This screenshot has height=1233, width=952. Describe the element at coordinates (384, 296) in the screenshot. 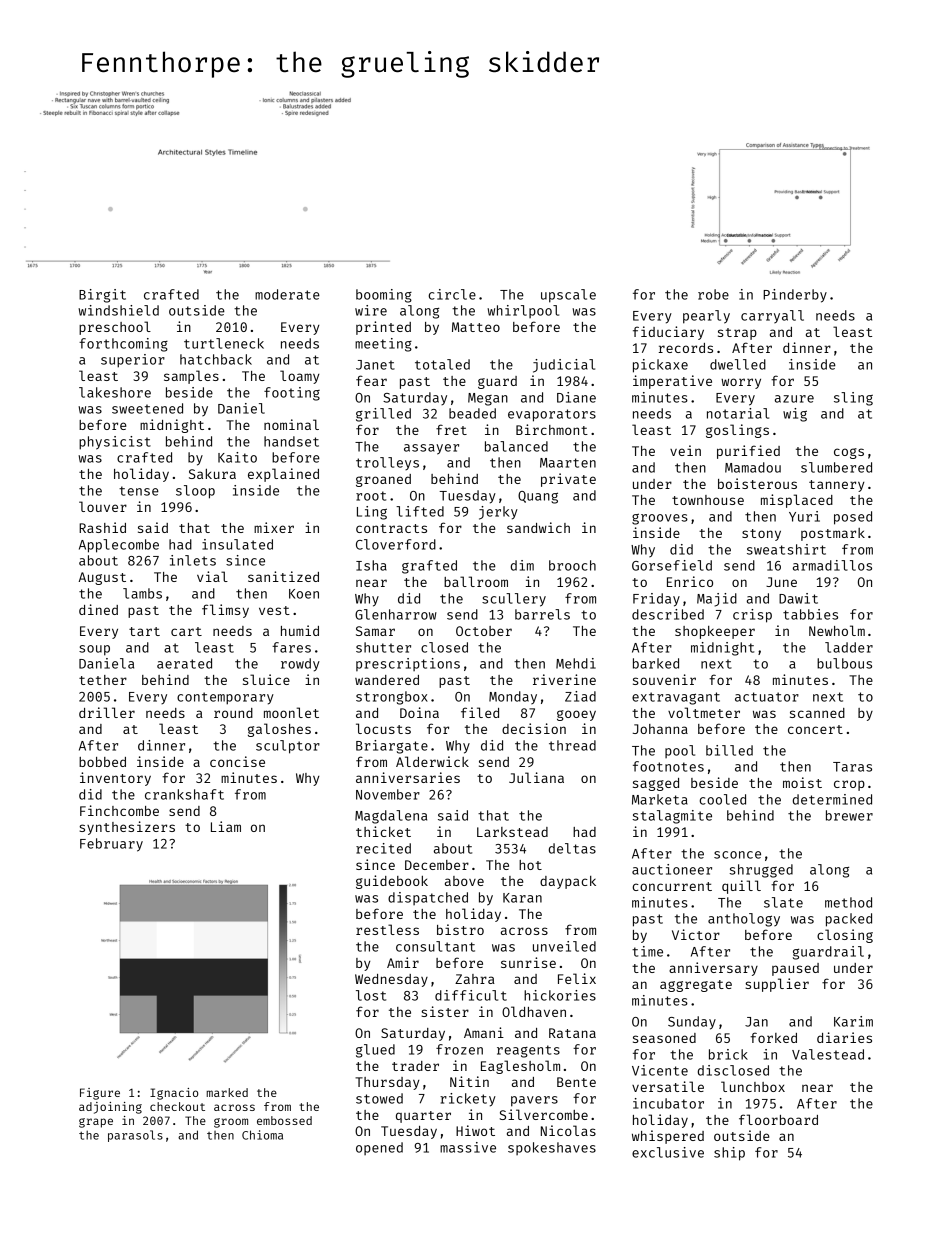

I see `booming` at that location.
